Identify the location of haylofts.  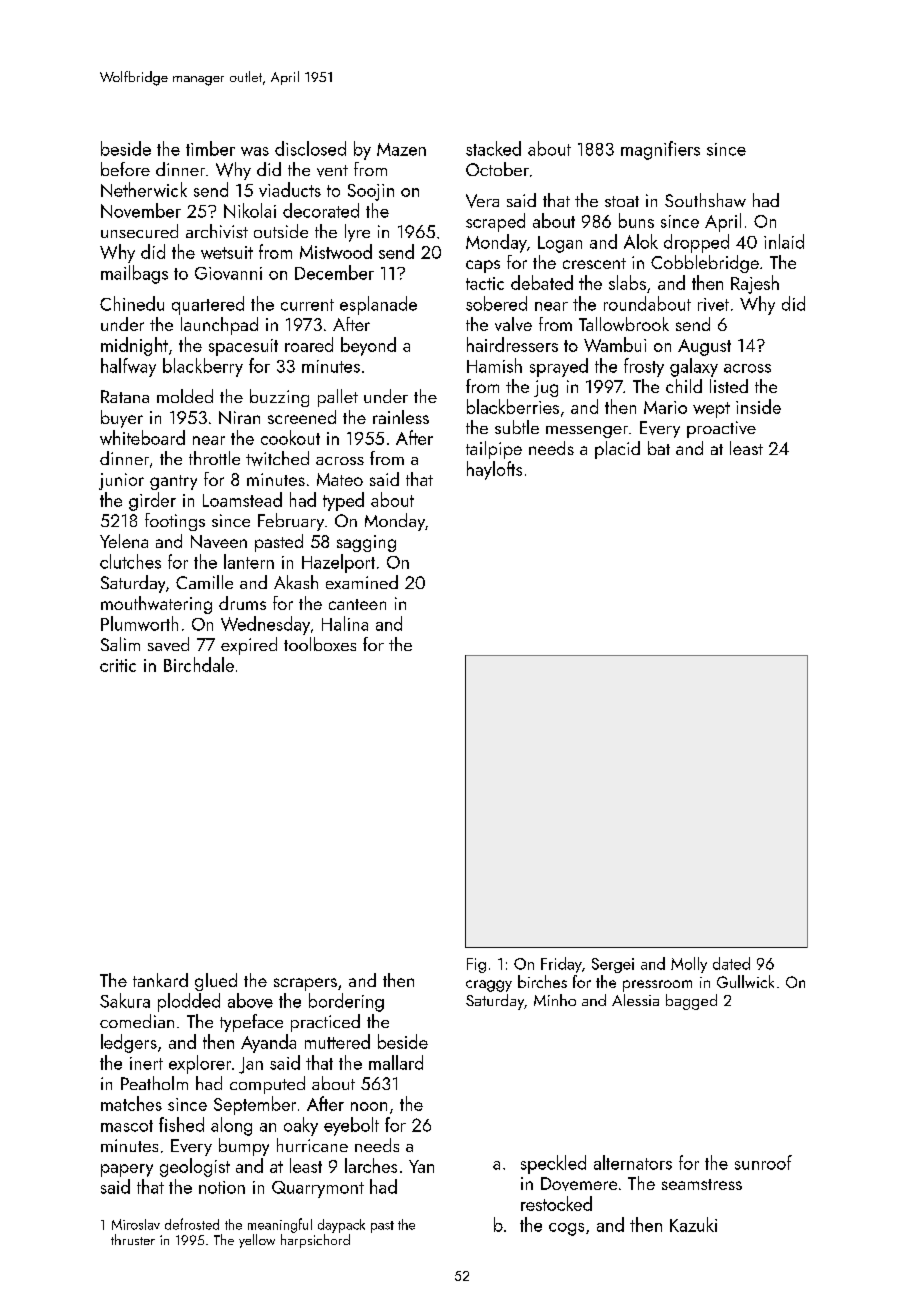
(494, 470).
